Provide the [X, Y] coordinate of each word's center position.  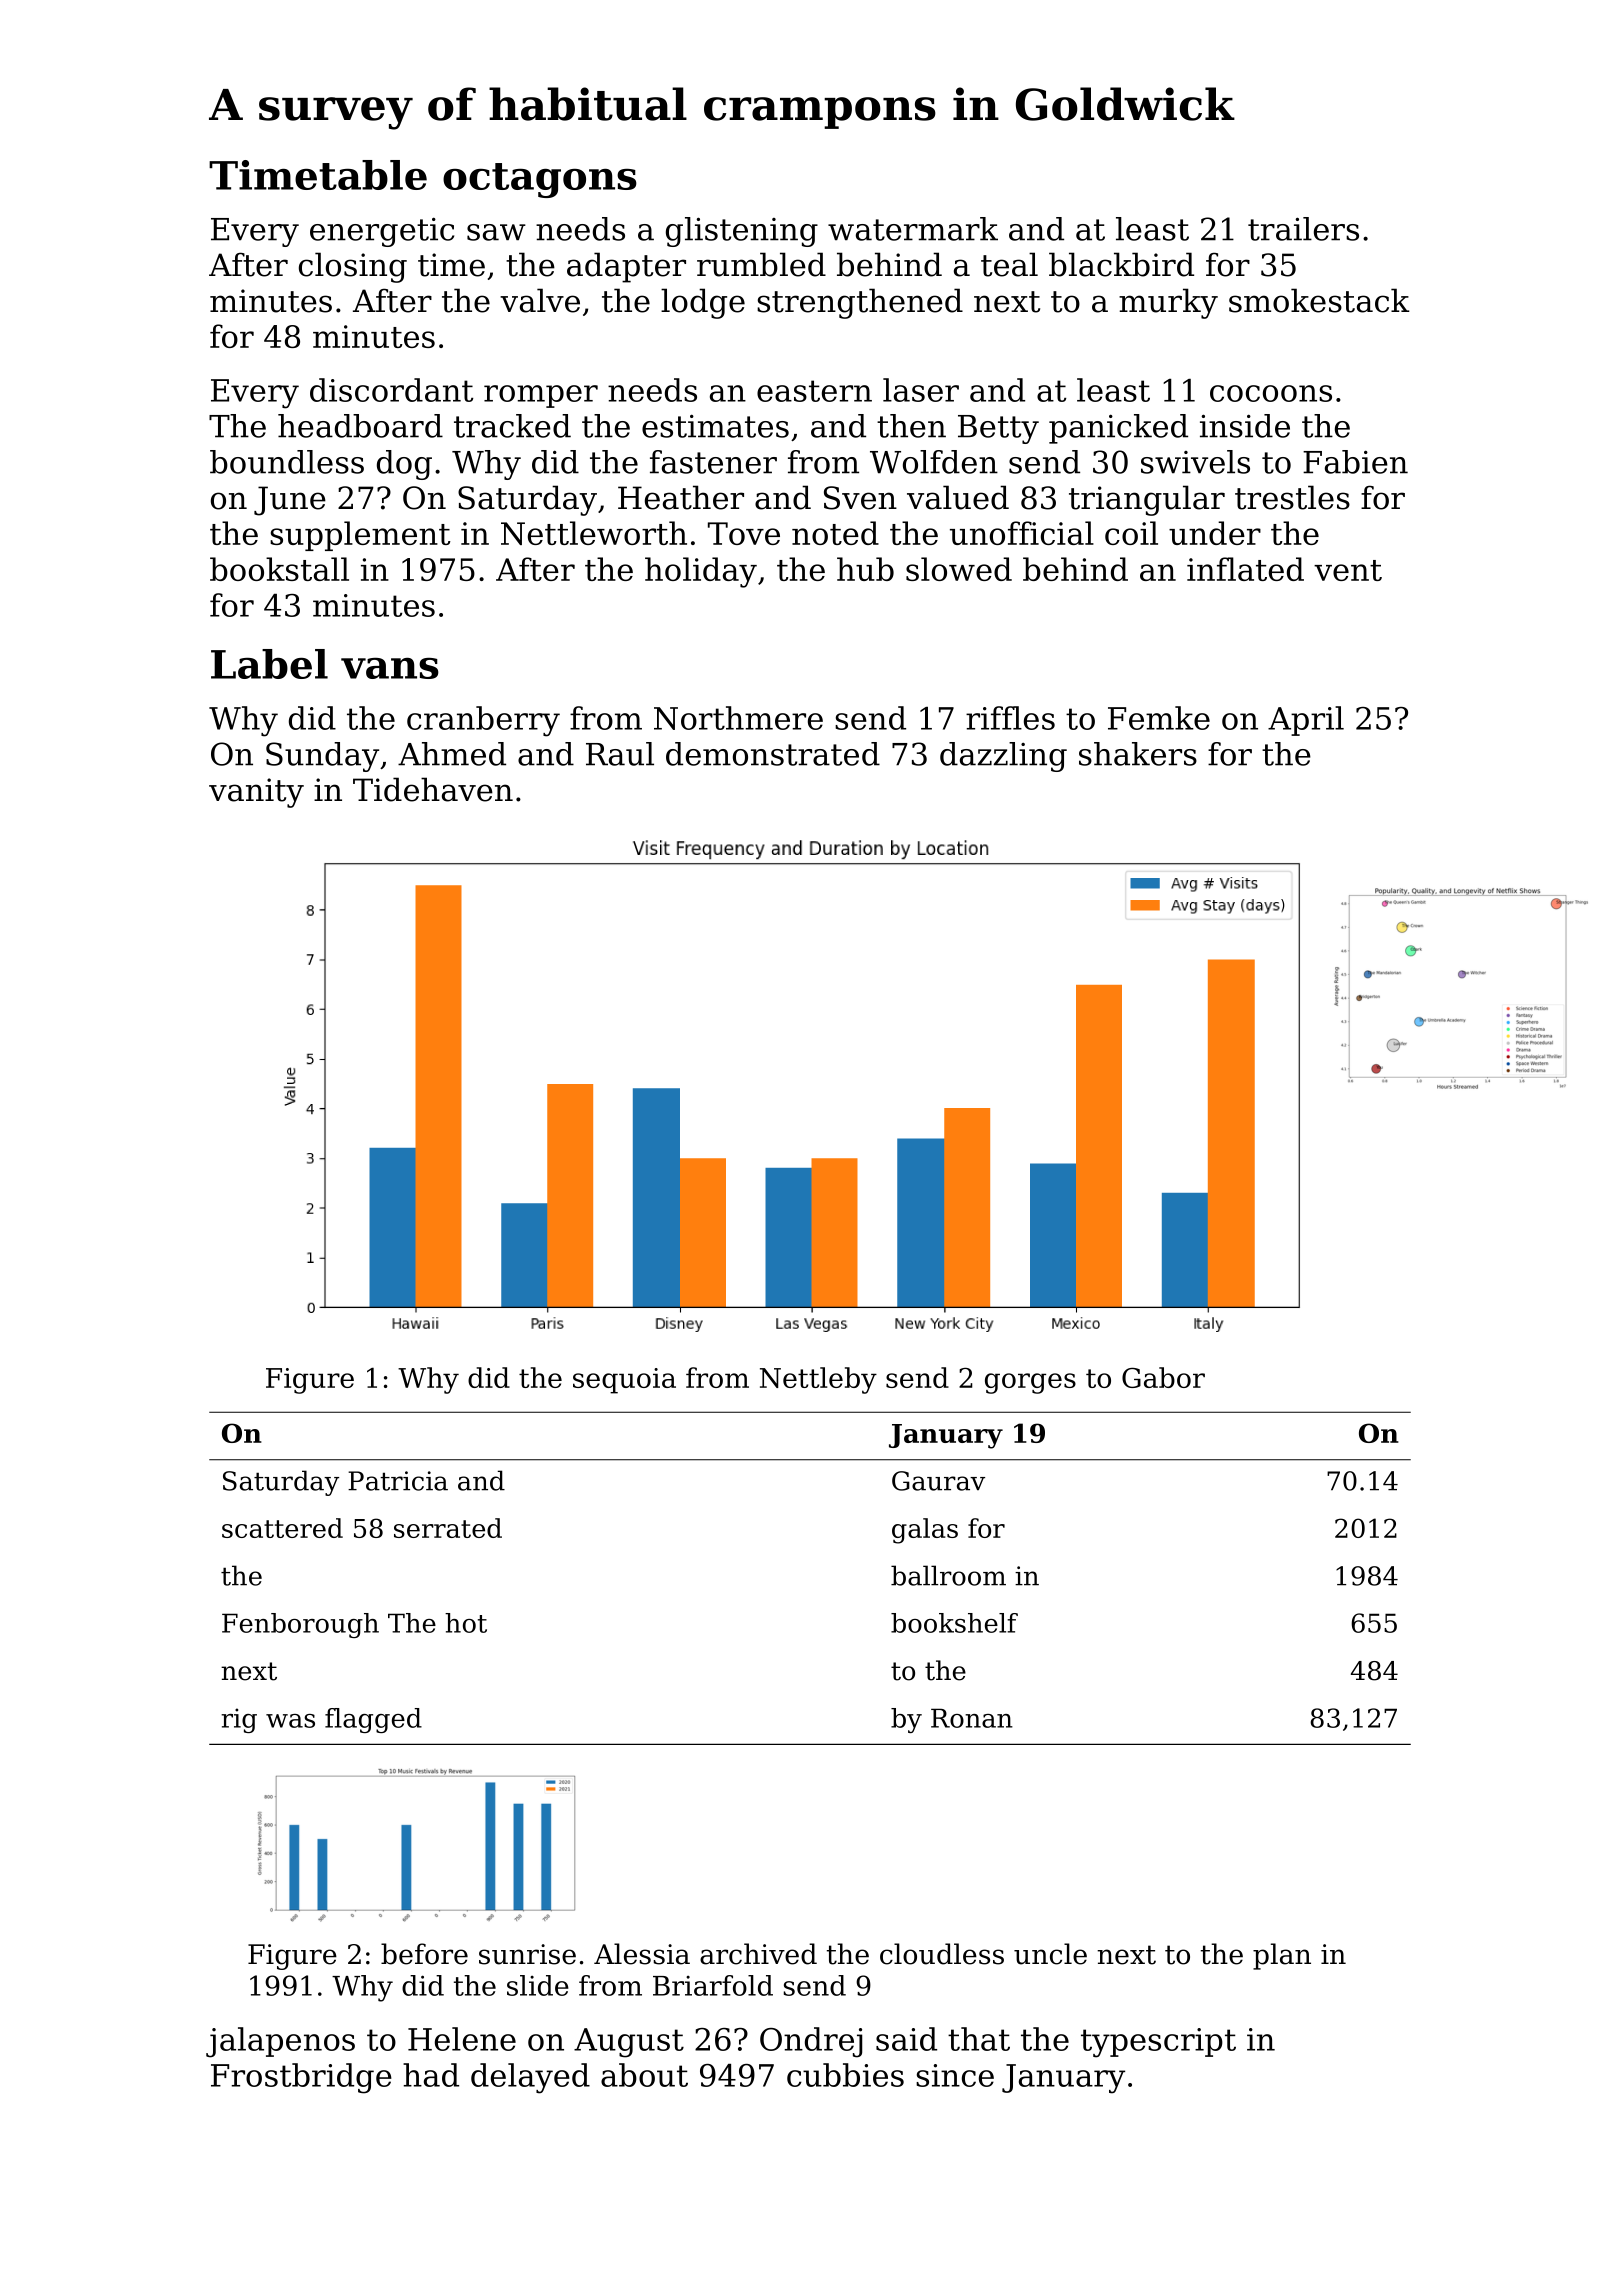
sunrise [527, 1954]
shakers [1138, 754]
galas [925, 1531]
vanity [256, 793]
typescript [1158, 2043]
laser [921, 390]
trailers [1303, 229]
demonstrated [773, 754]
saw [496, 232]
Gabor [1163, 1377]
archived [758, 1954]
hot [466, 1623]
